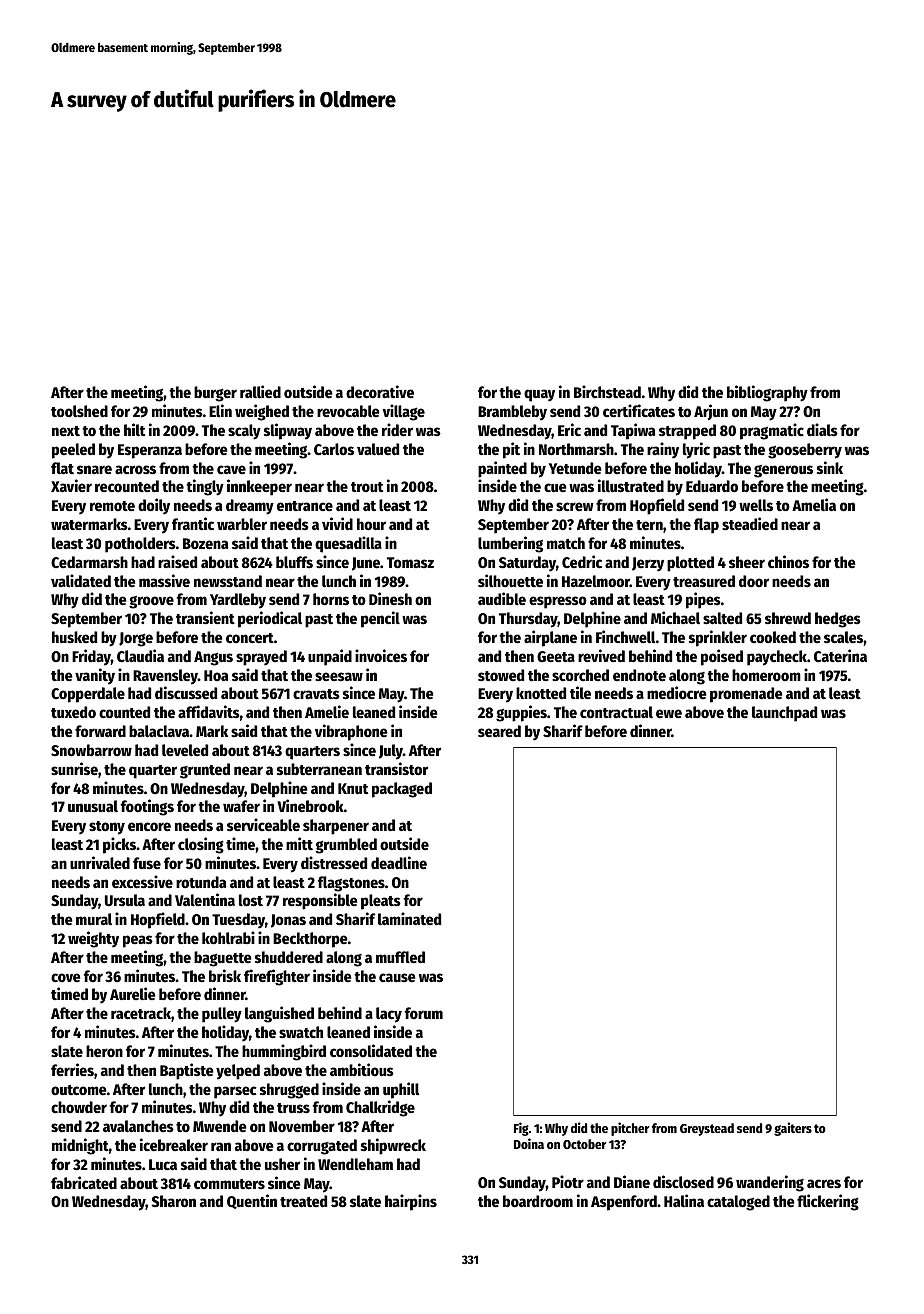  Describe the element at coordinates (767, 393) in the screenshot. I see `bibliography` at that location.
